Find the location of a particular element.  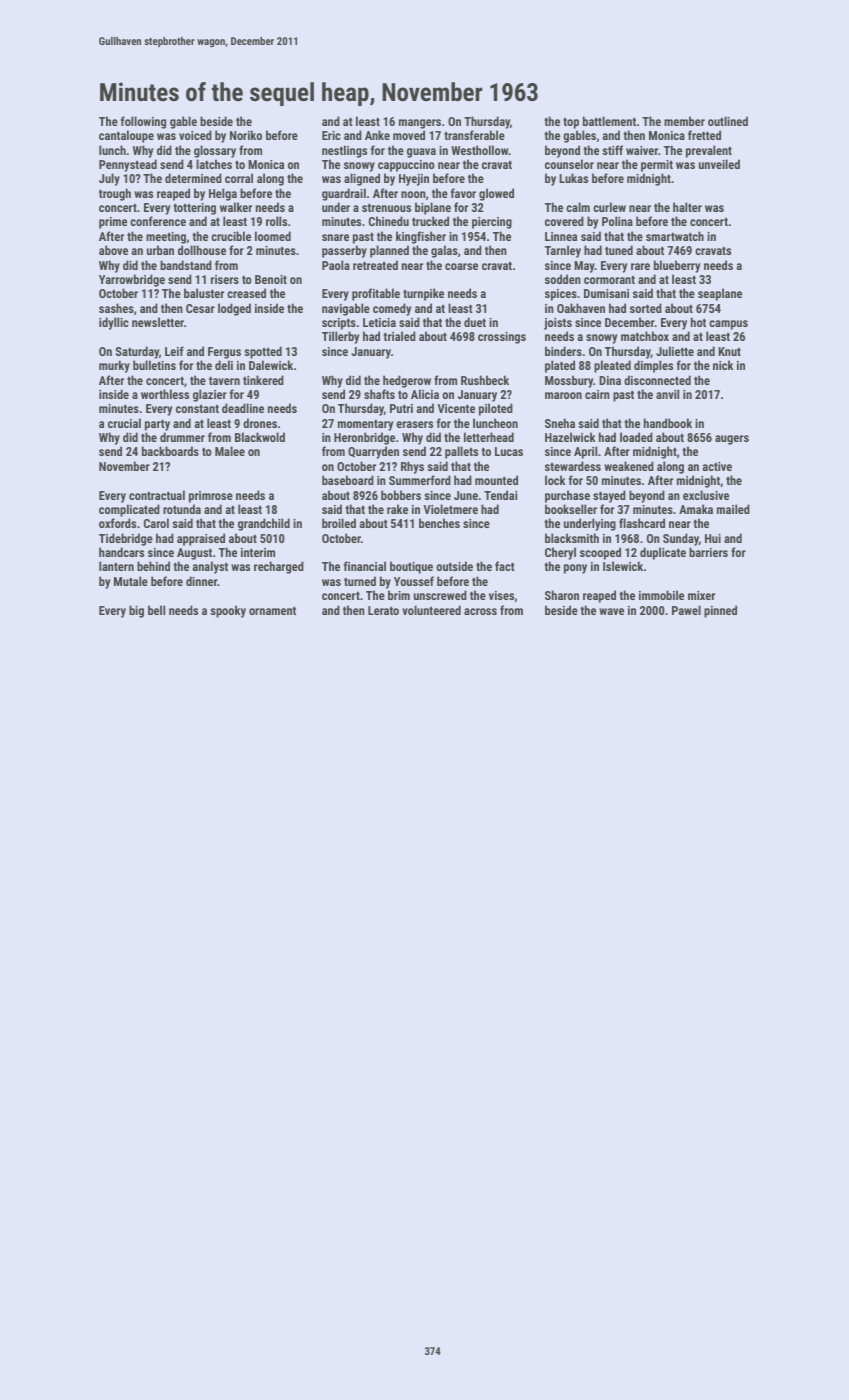

primrose is located at coordinates (211, 497).
